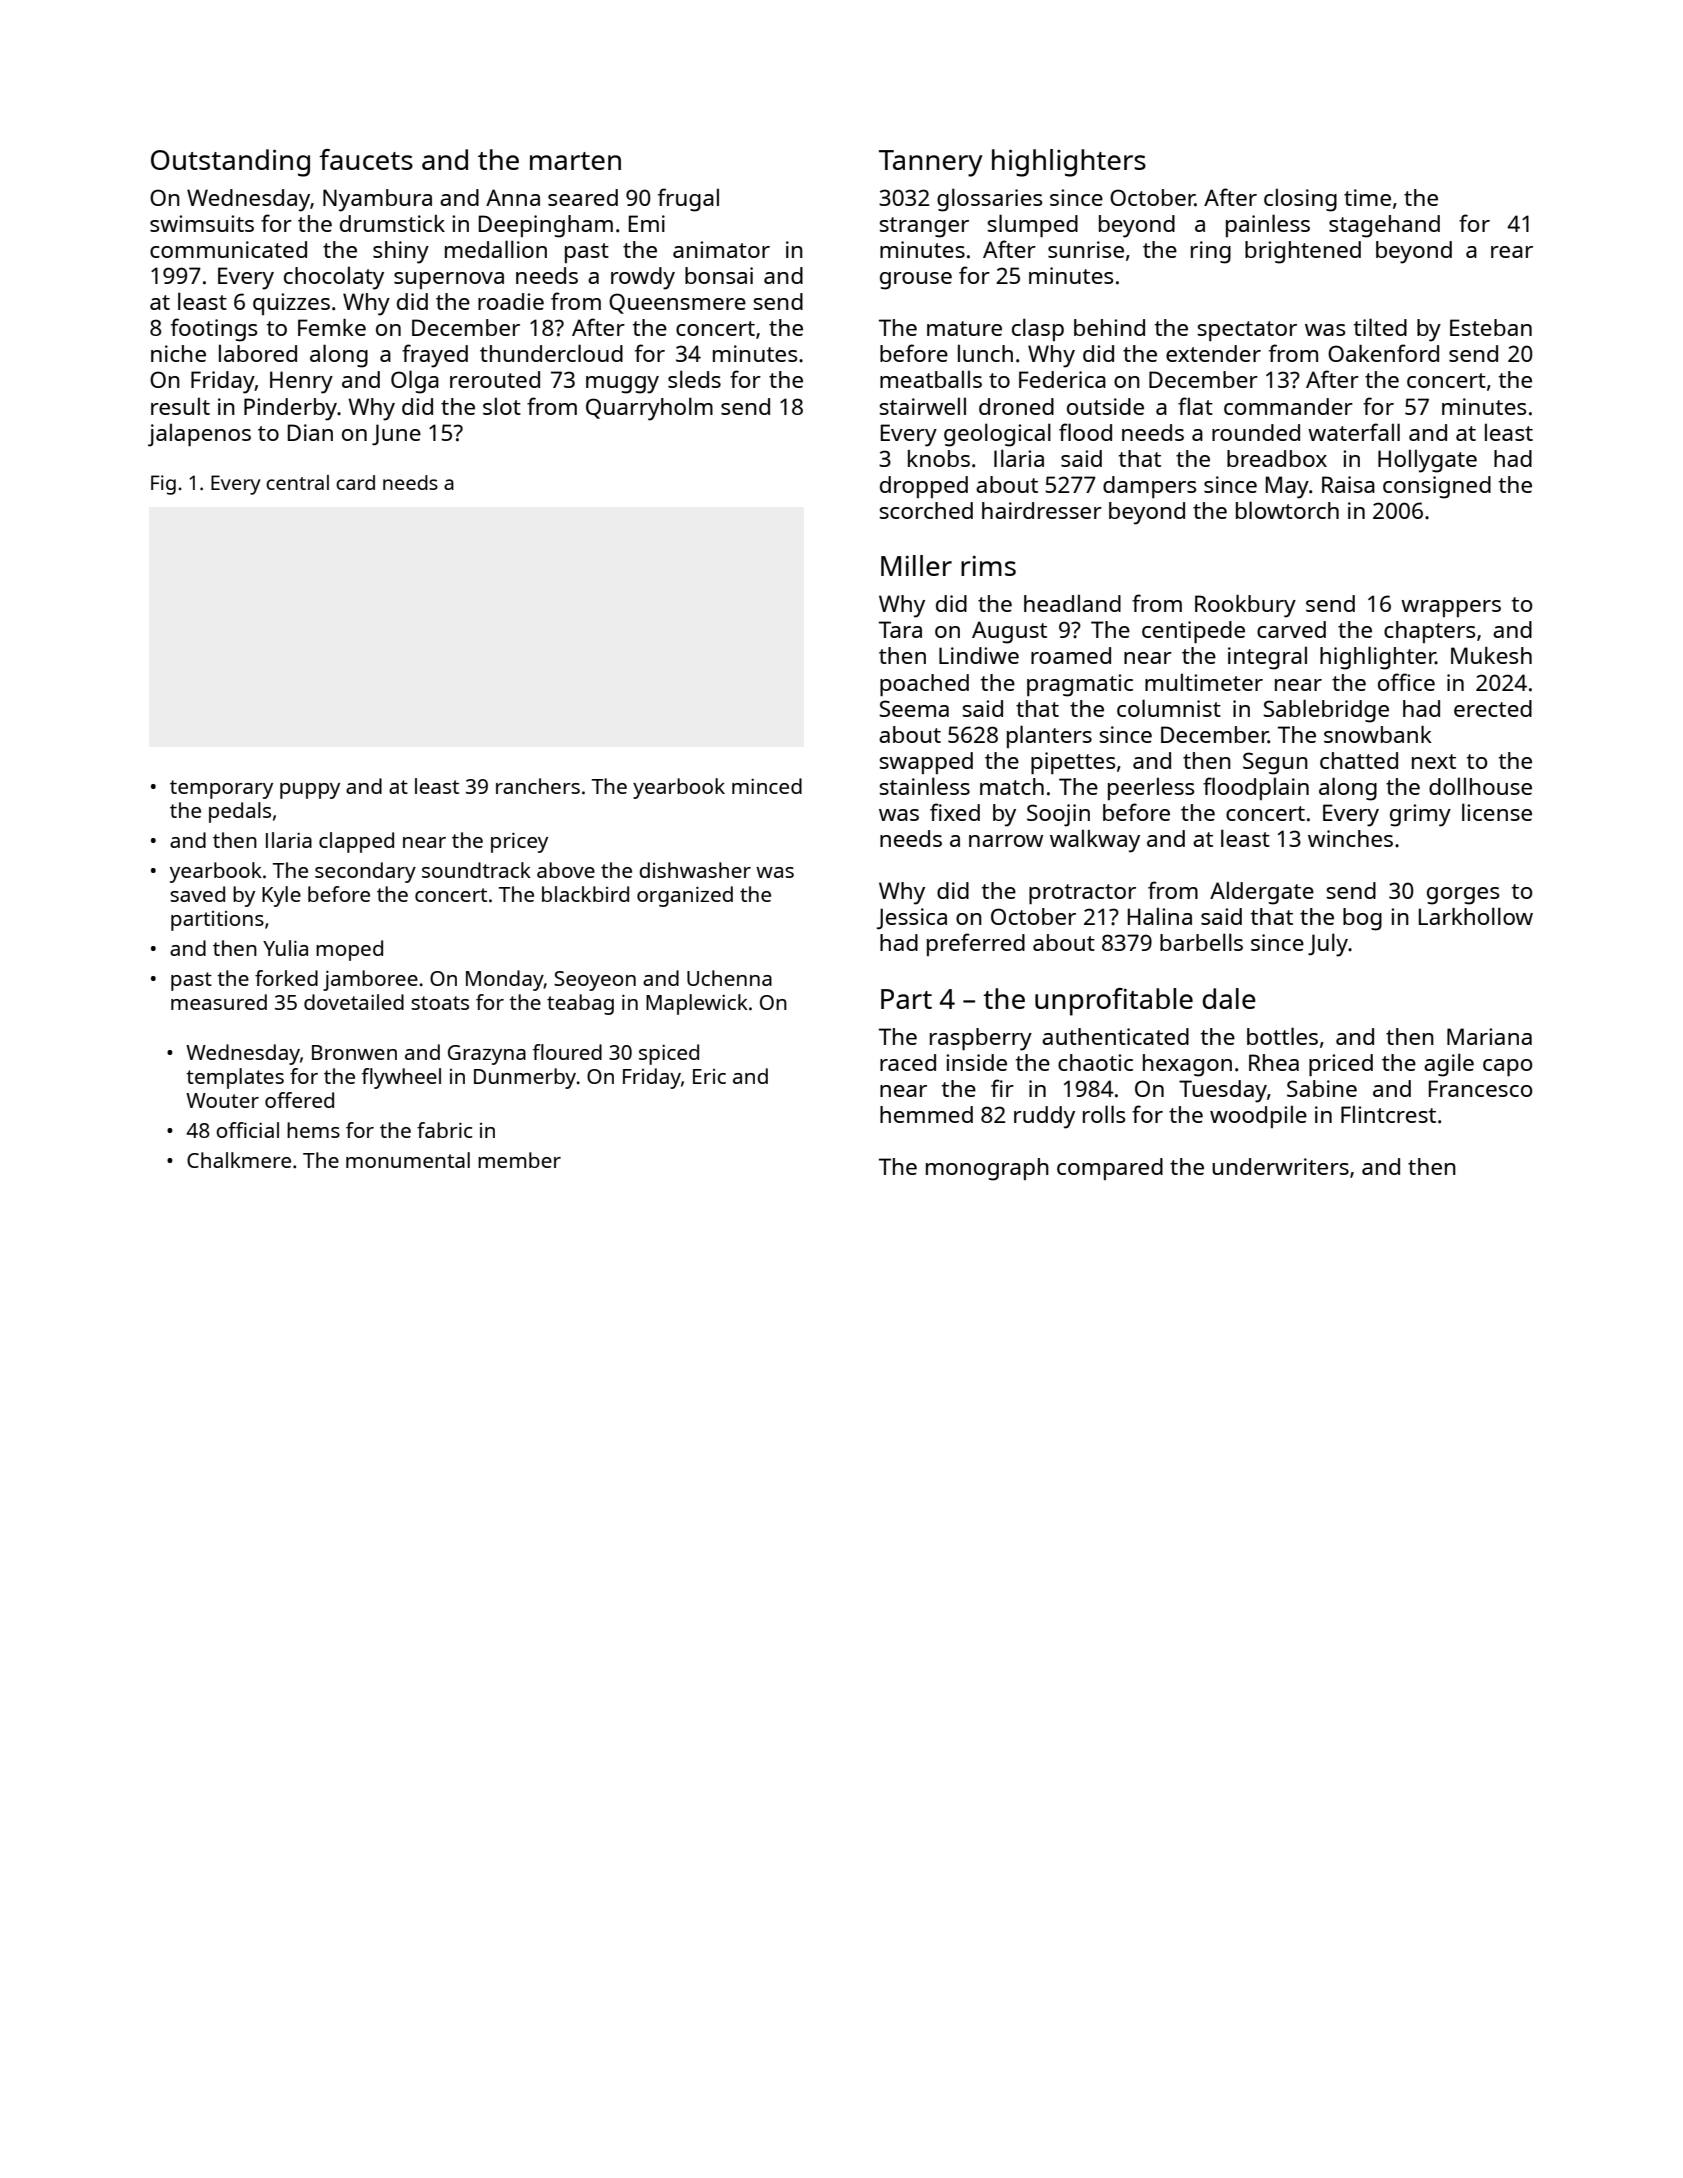 The height and width of the document is (2178, 1683). What do you see at coordinates (912, 919) in the document?
I see `Jessica` at bounding box center [912, 919].
